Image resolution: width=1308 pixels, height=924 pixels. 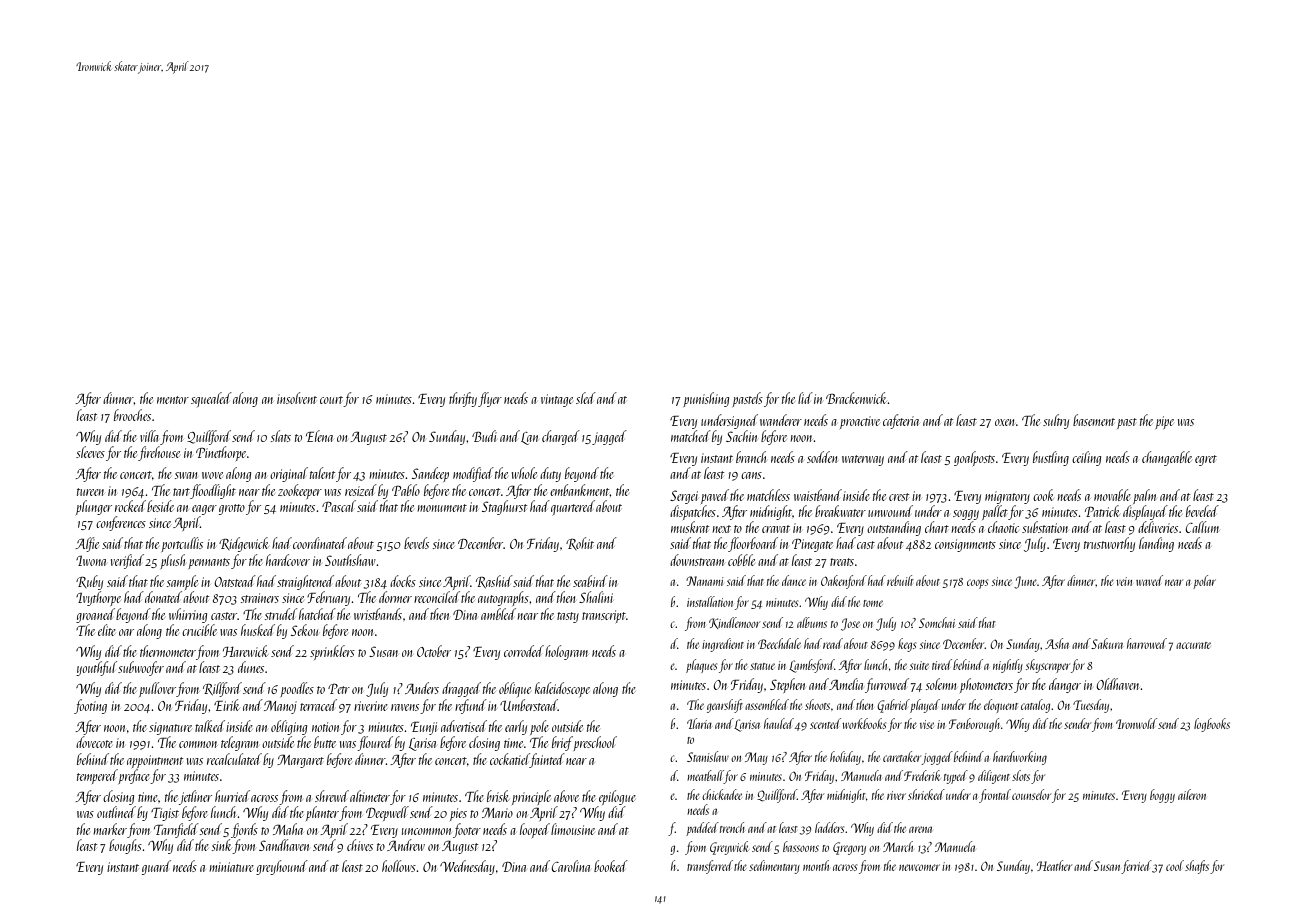 I want to click on Shalini, so click(x=596, y=597).
